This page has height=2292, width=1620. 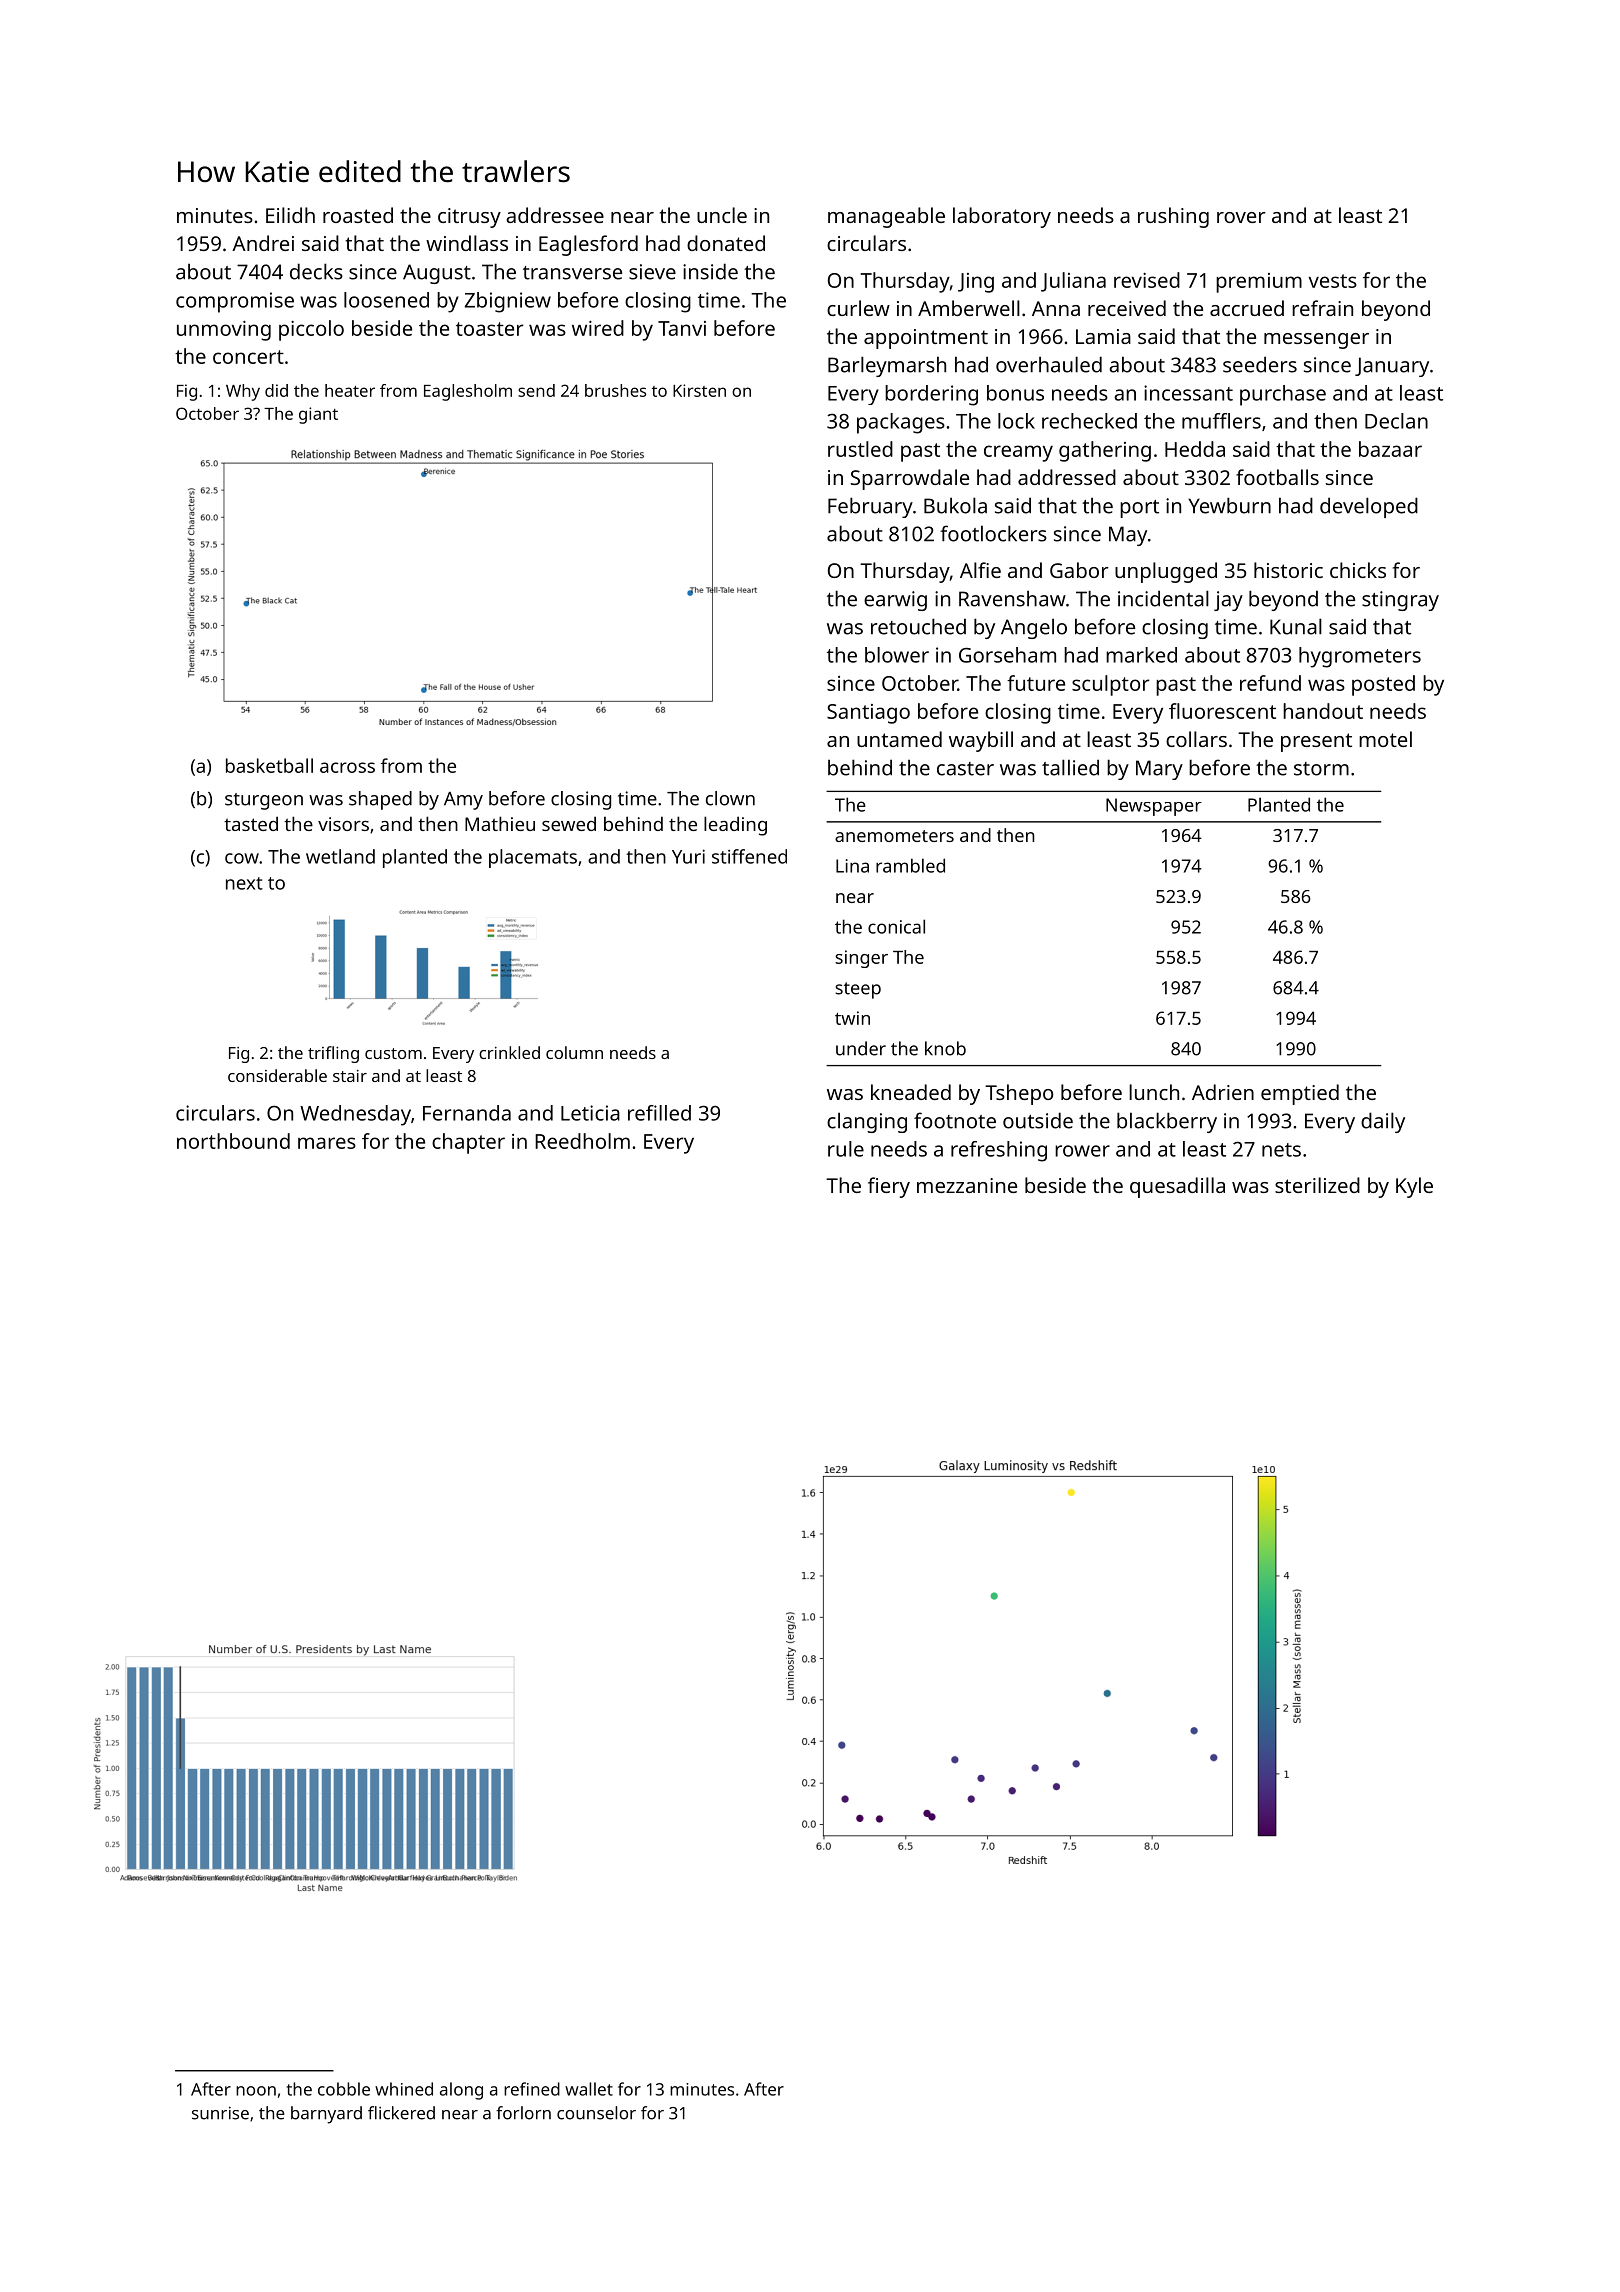 What do you see at coordinates (596, 2113) in the page?
I see `counselor` at bounding box center [596, 2113].
